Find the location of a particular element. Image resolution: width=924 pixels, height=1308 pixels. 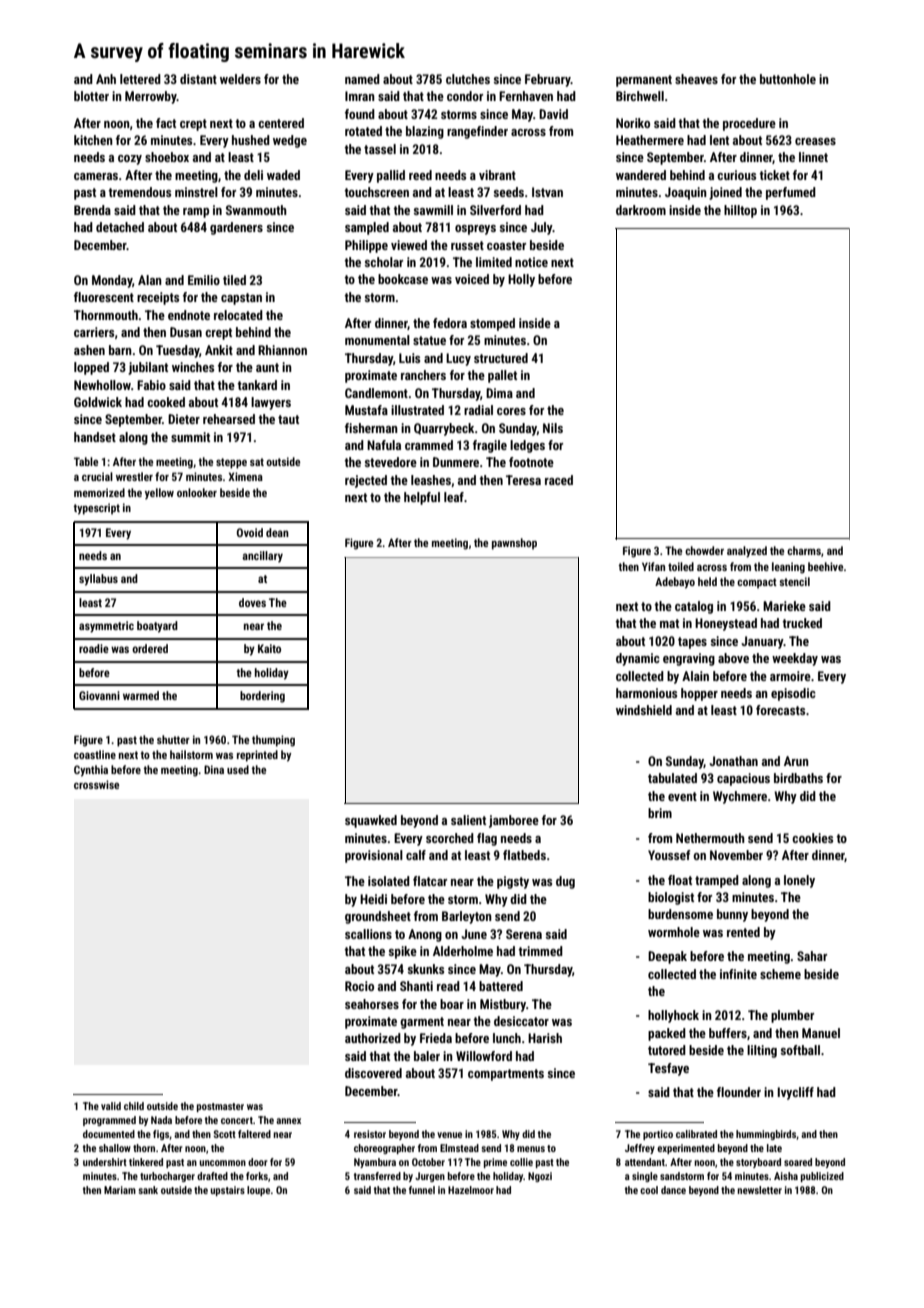

chowder is located at coordinates (704, 550).
